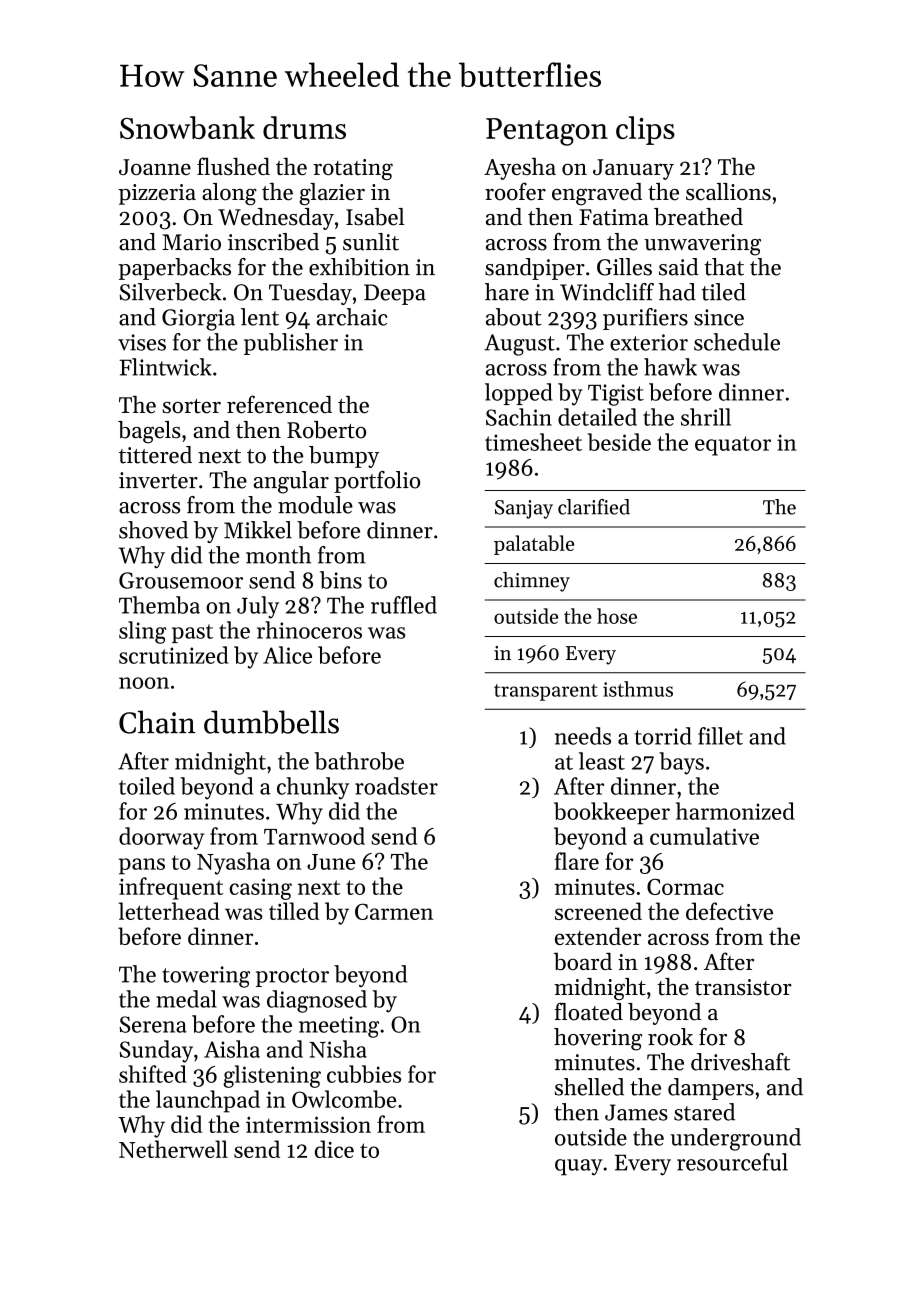 This screenshot has width=924, height=1311. Describe the element at coordinates (334, 1149) in the screenshot. I see `dice` at that location.
